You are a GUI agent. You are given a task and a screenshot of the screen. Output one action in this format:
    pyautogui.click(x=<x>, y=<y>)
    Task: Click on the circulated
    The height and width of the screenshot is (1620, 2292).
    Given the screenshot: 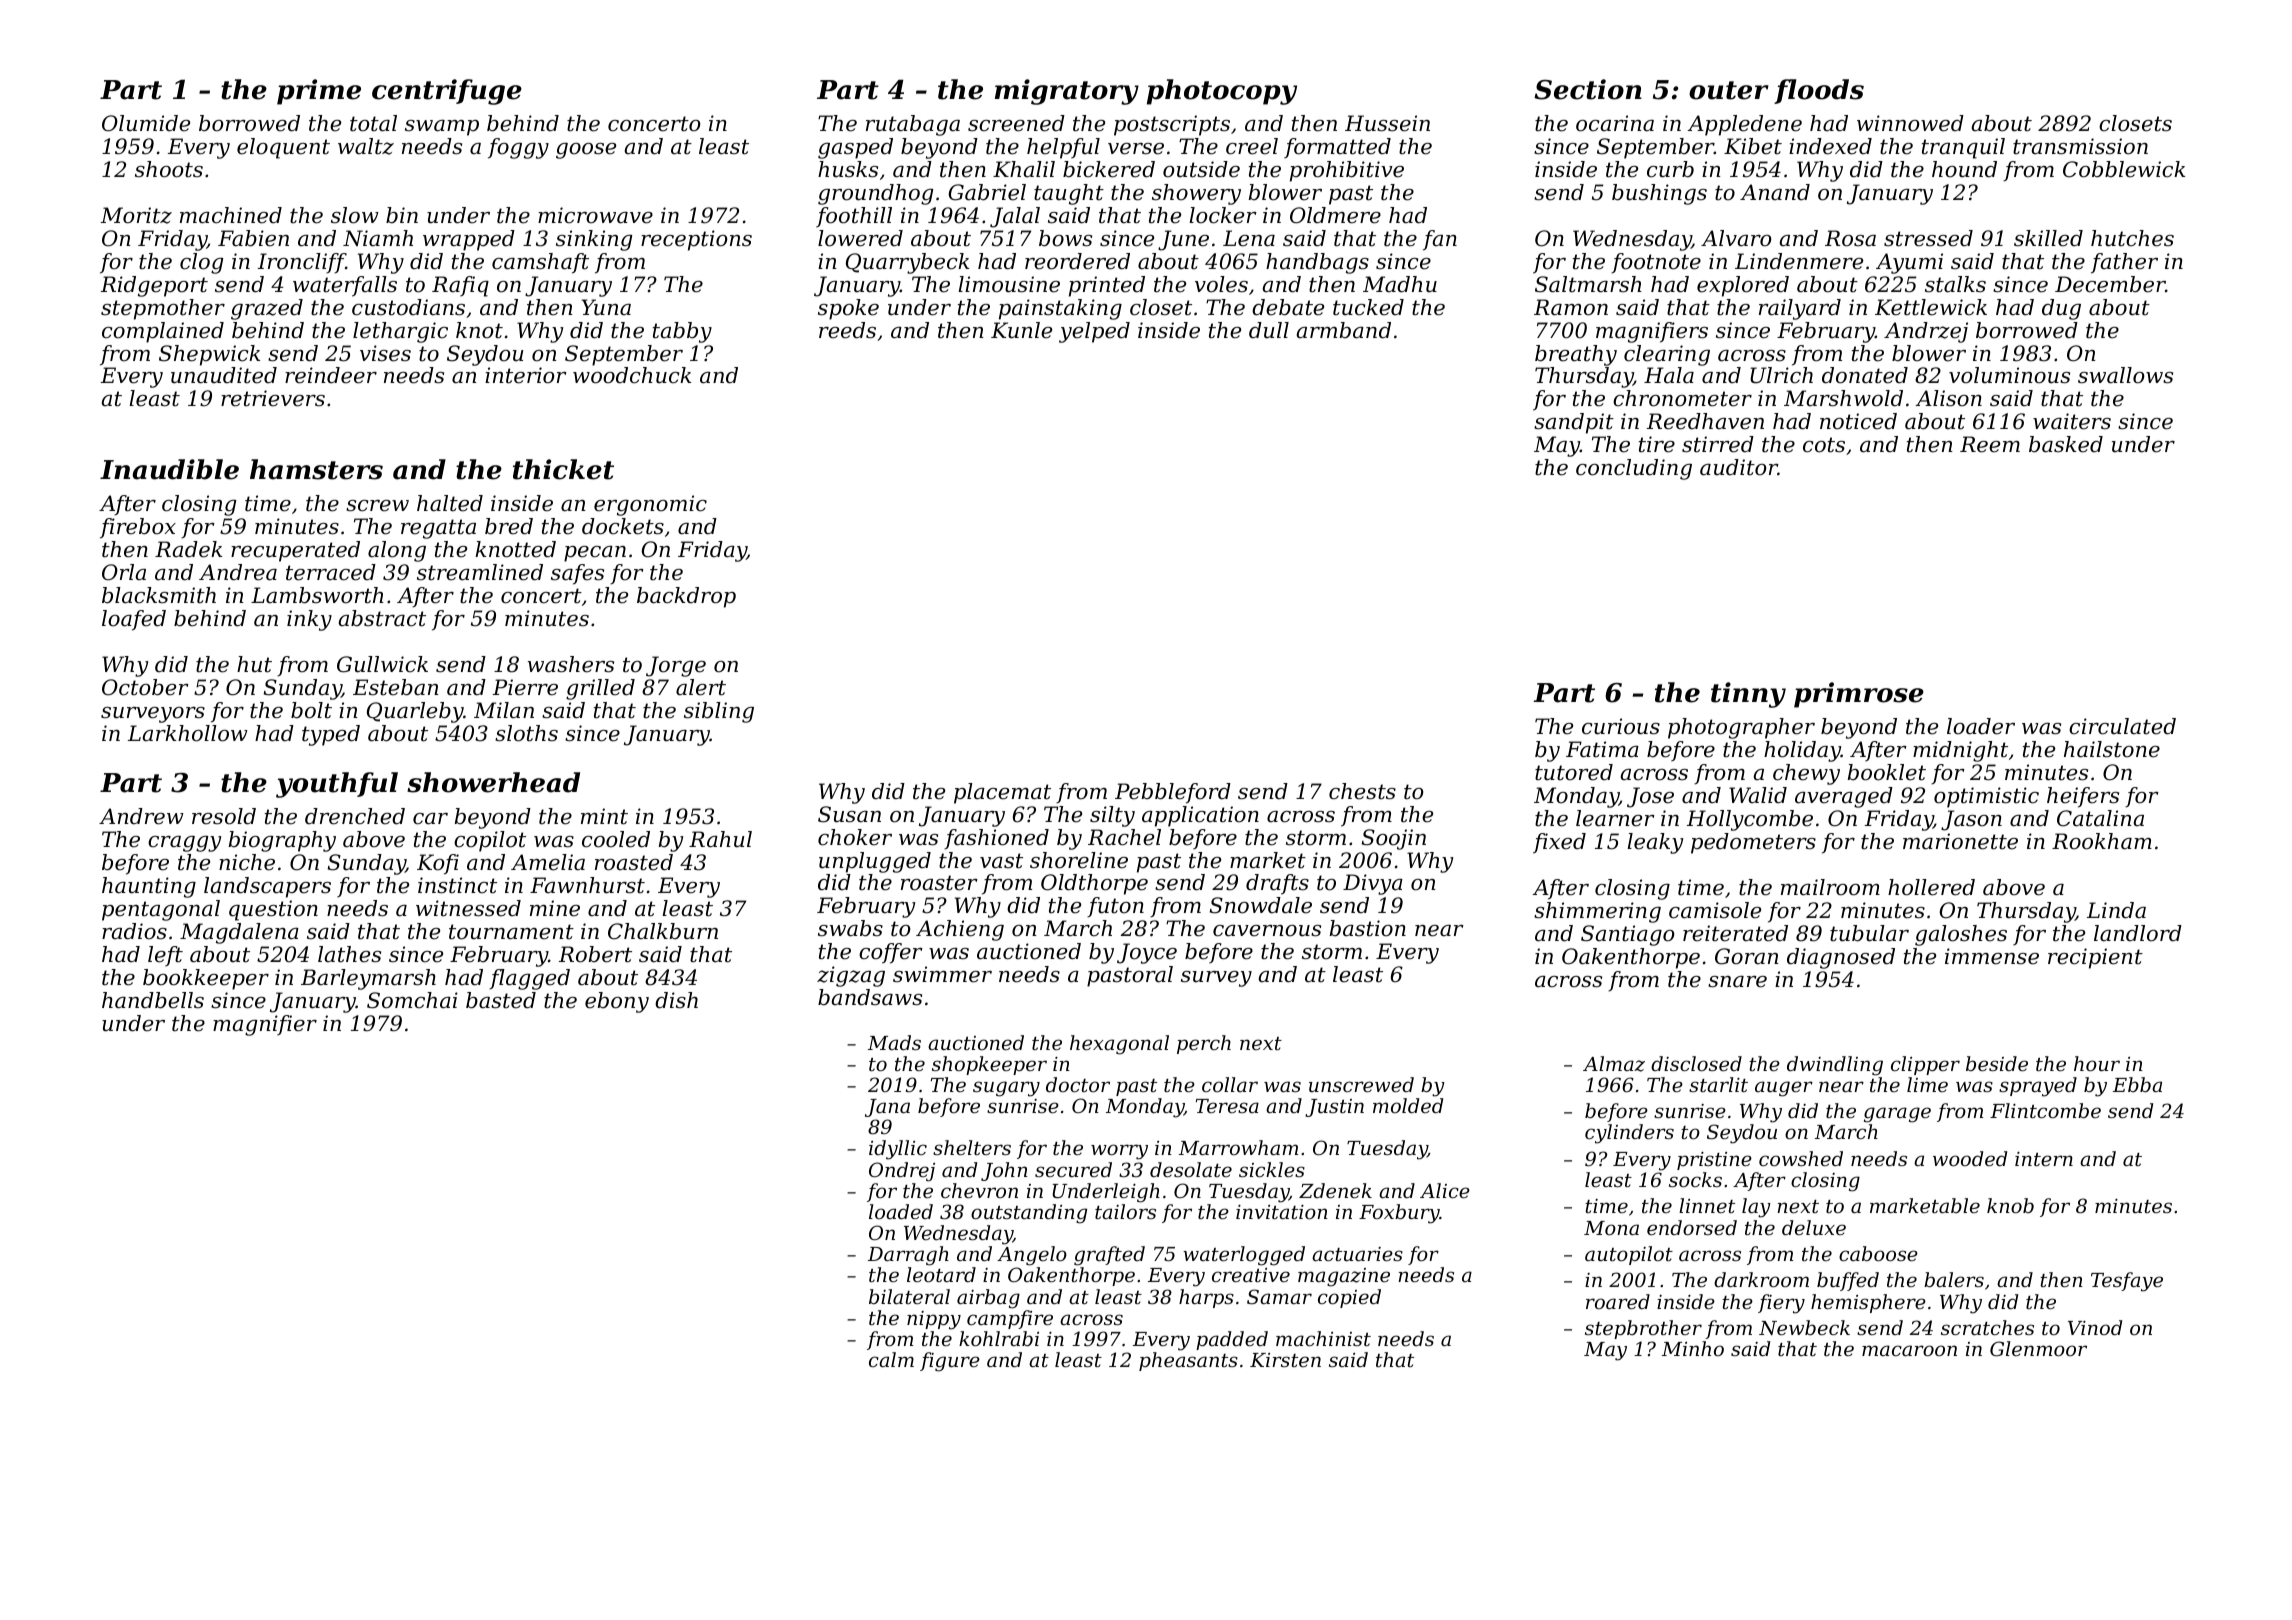 What is the action you would take?
    pyautogui.click(x=2122, y=726)
